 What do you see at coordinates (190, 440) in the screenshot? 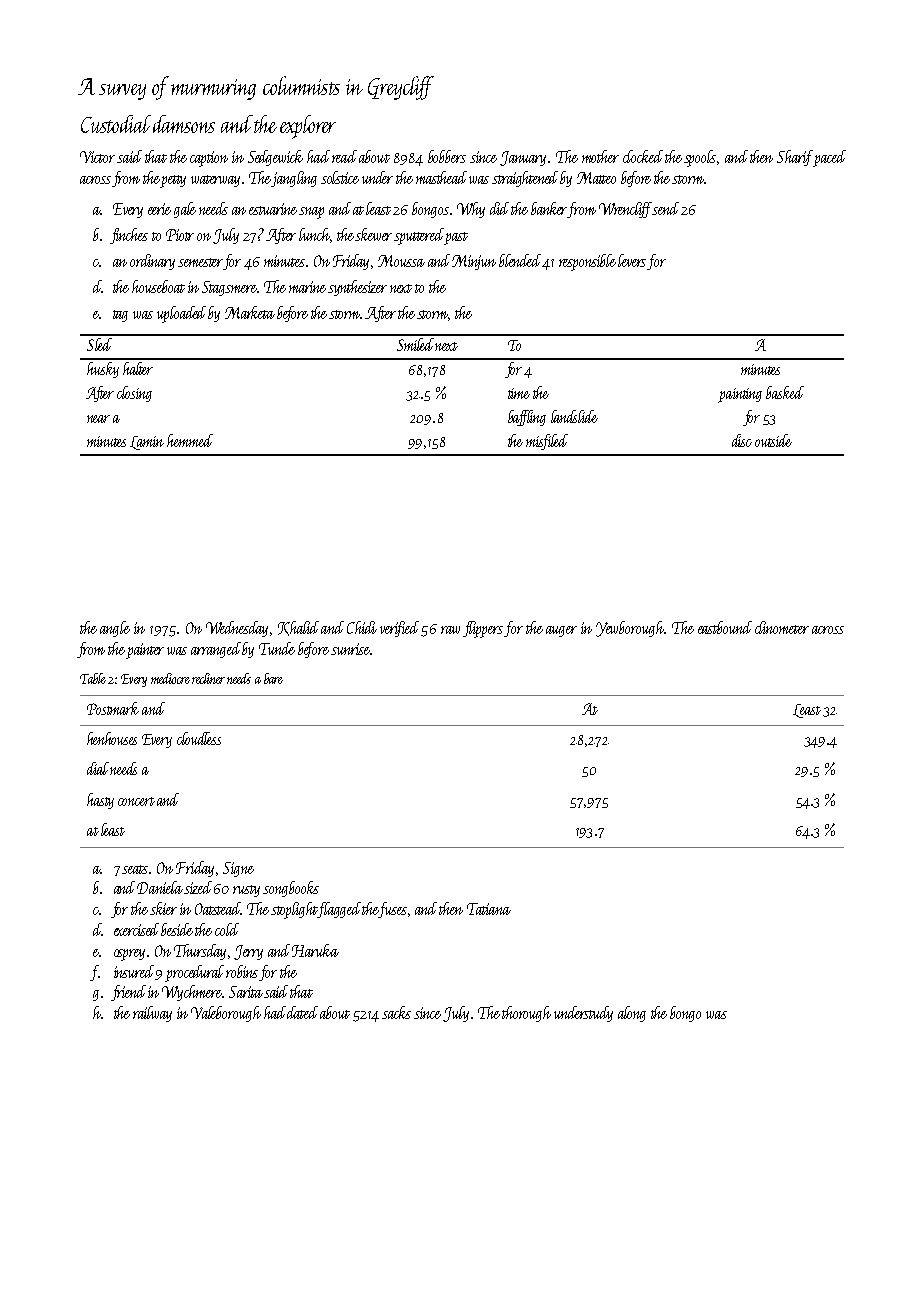
I see `hemmed` at bounding box center [190, 440].
